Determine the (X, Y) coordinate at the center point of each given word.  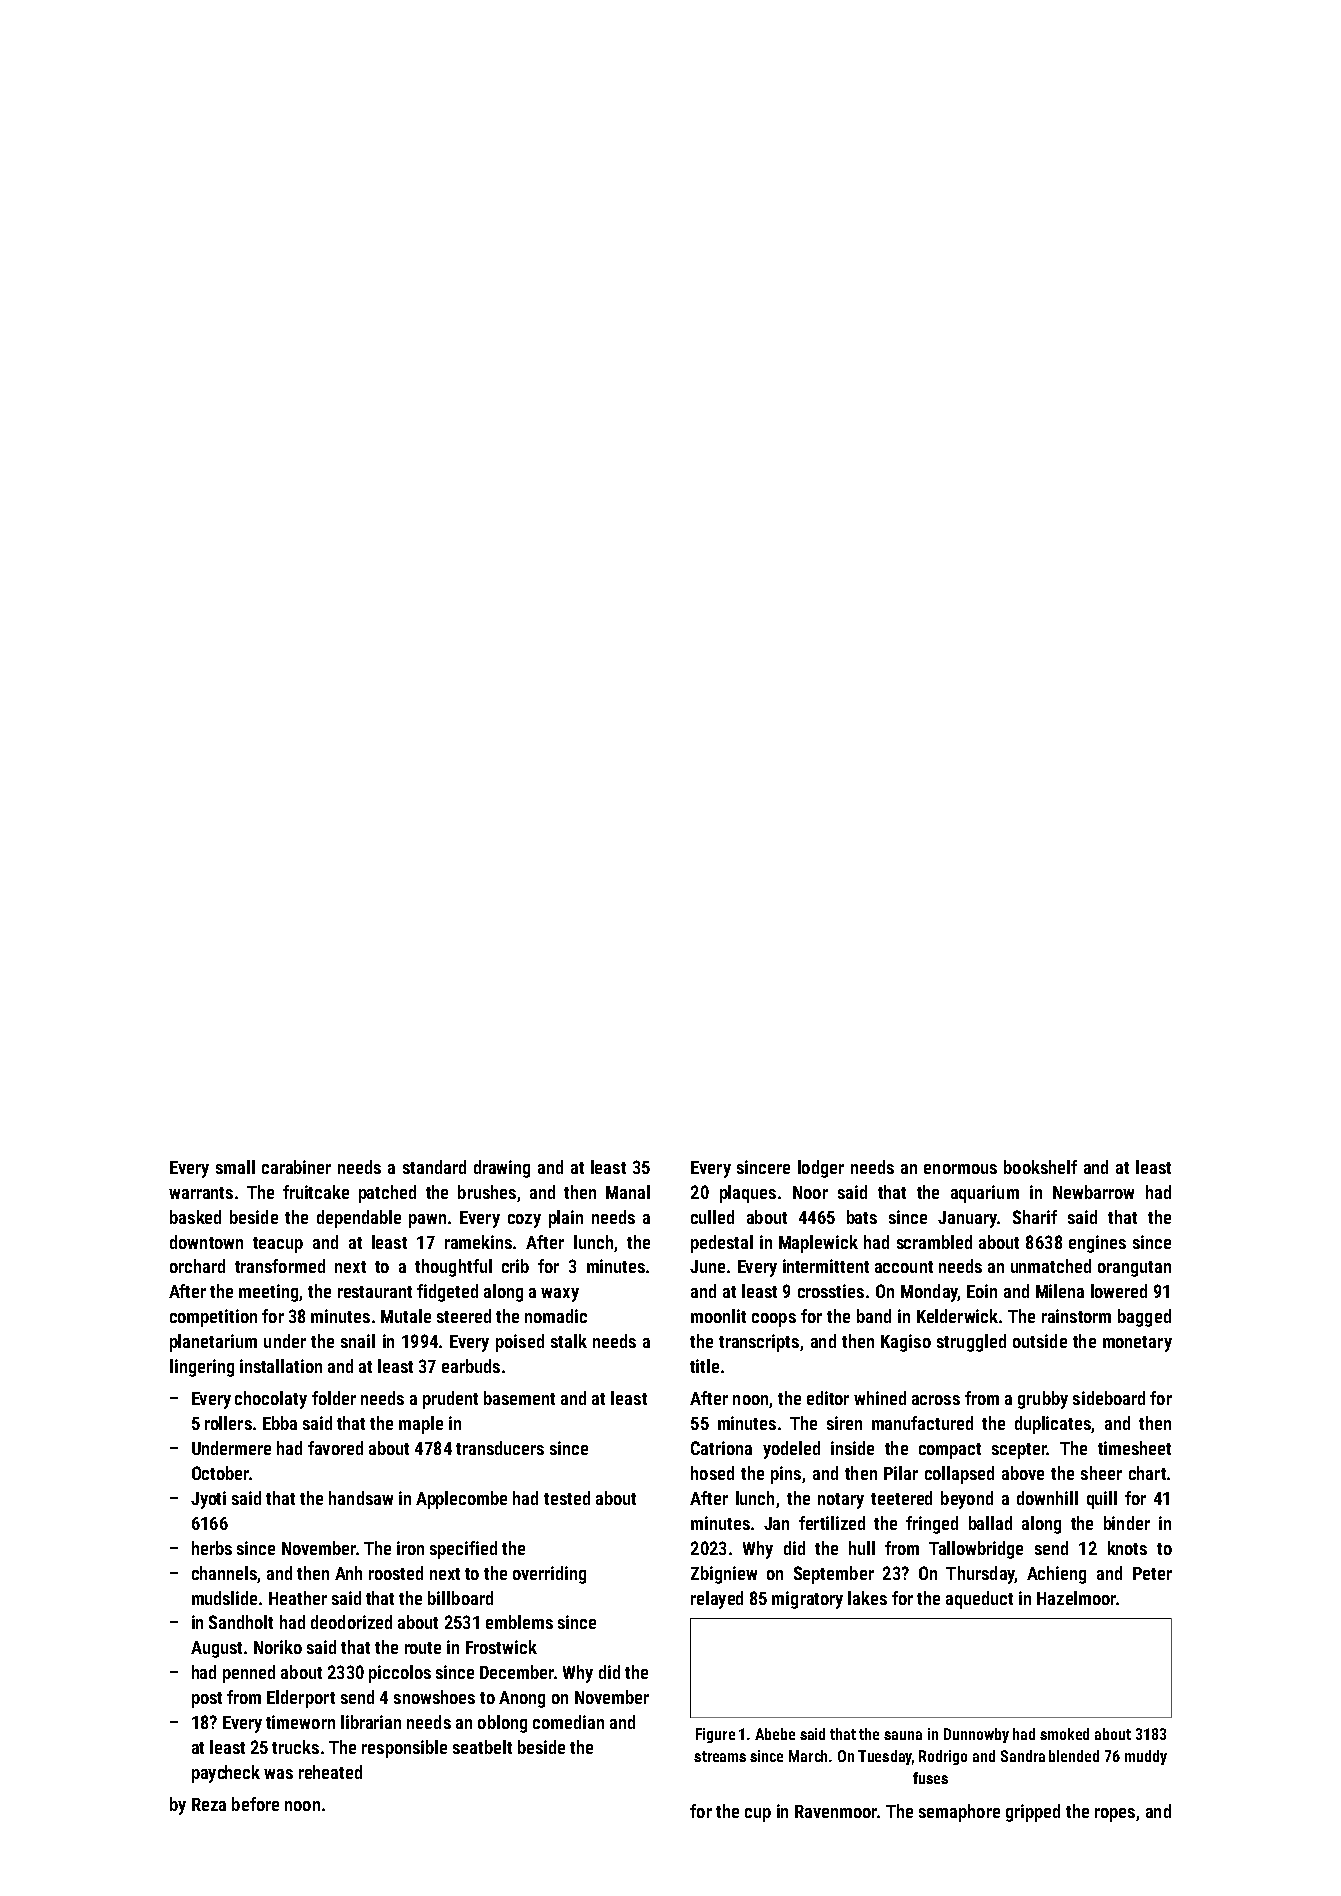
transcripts (759, 1343)
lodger (821, 1169)
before (255, 1804)
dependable (359, 1219)
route (423, 1648)
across (936, 1400)
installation (281, 1366)
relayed (717, 1600)
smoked (1064, 1734)
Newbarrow (1093, 1192)
